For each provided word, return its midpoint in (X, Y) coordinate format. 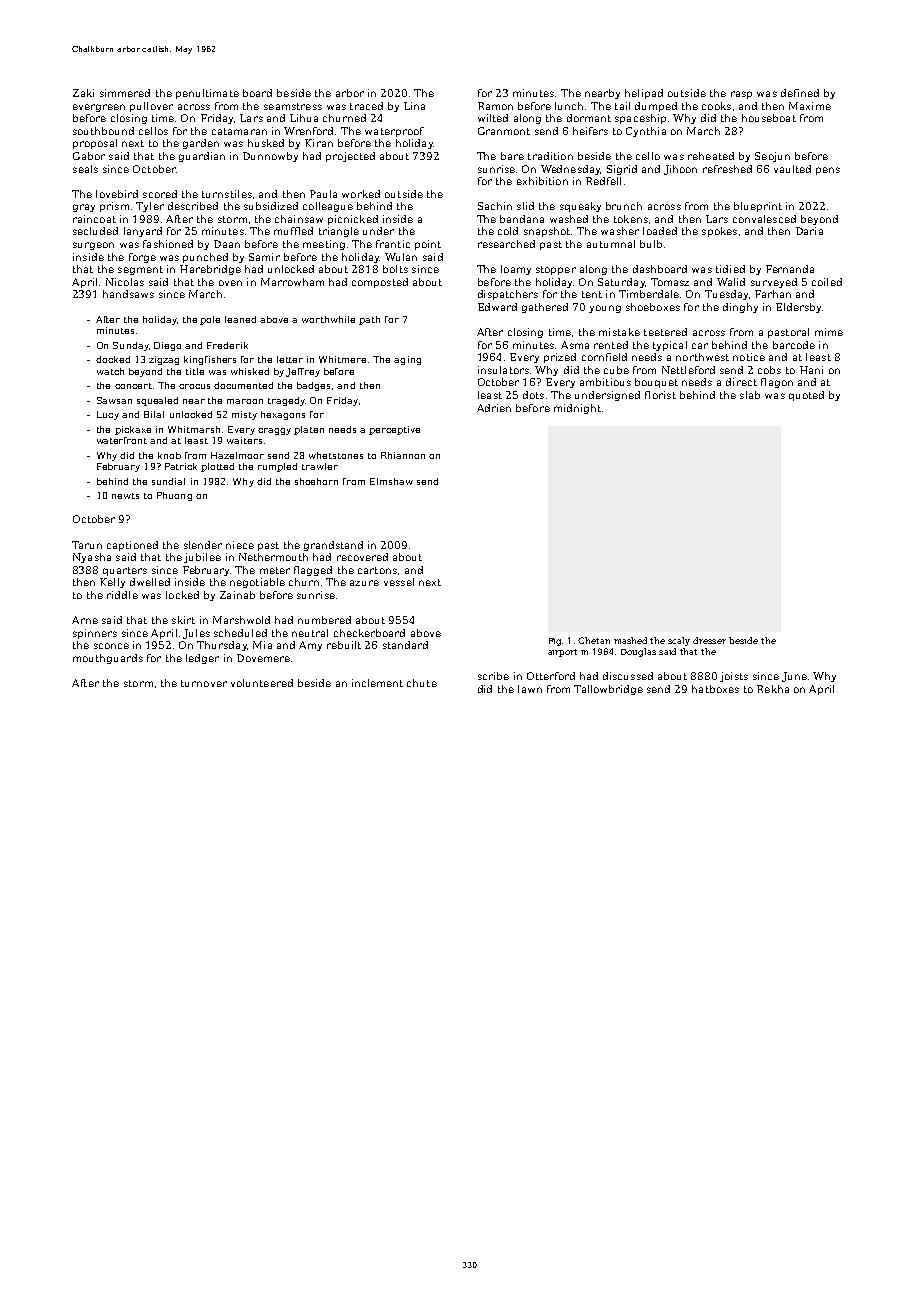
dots (533, 395)
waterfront (122, 440)
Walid (731, 282)
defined (800, 93)
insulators (503, 370)
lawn (530, 689)
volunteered (262, 683)
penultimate (207, 94)
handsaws (128, 294)
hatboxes (715, 689)
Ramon (495, 106)
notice (749, 357)
